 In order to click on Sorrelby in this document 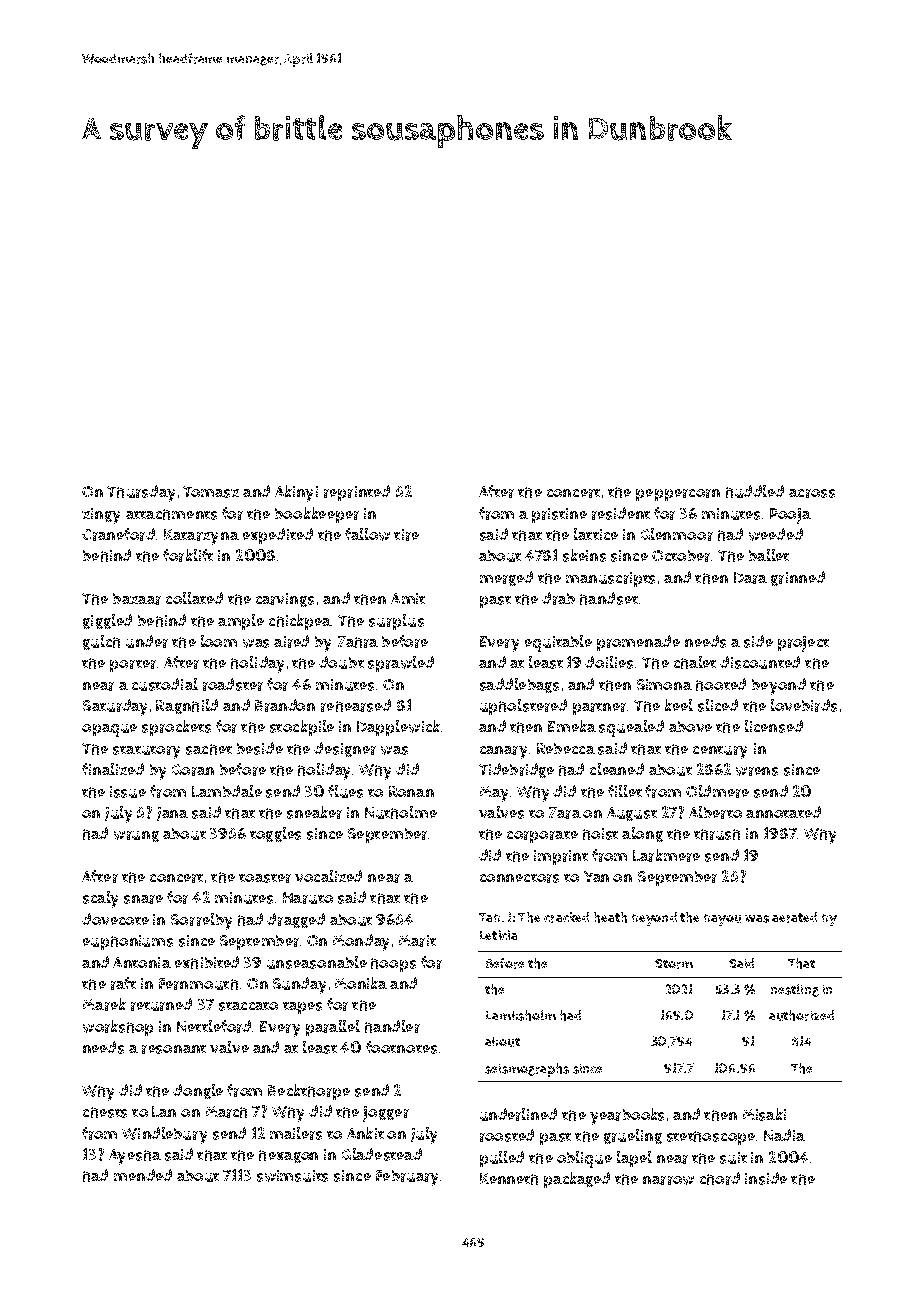, I will do `click(201, 921)`.
